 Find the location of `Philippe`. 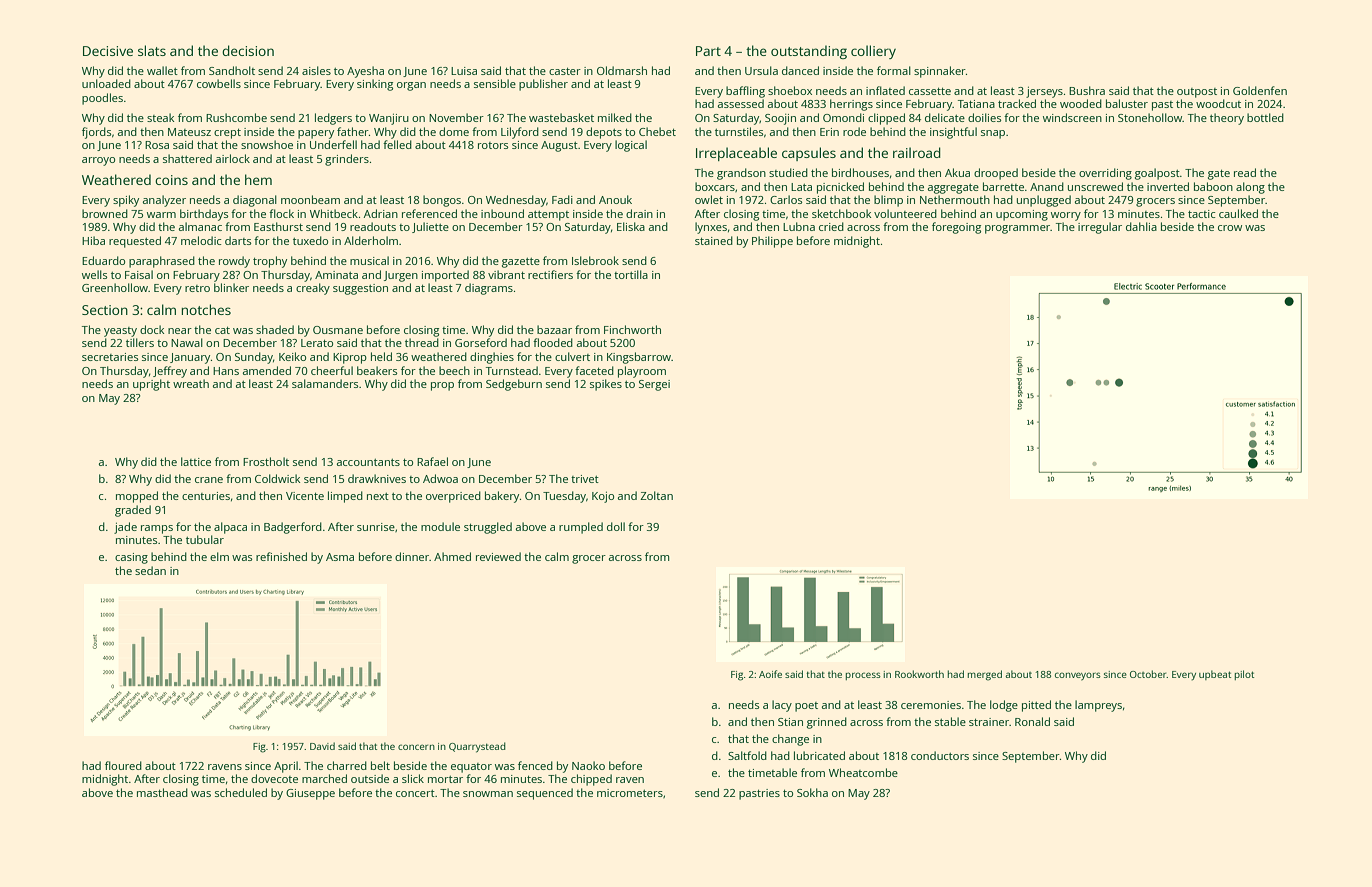

Philippe is located at coordinates (772, 242).
